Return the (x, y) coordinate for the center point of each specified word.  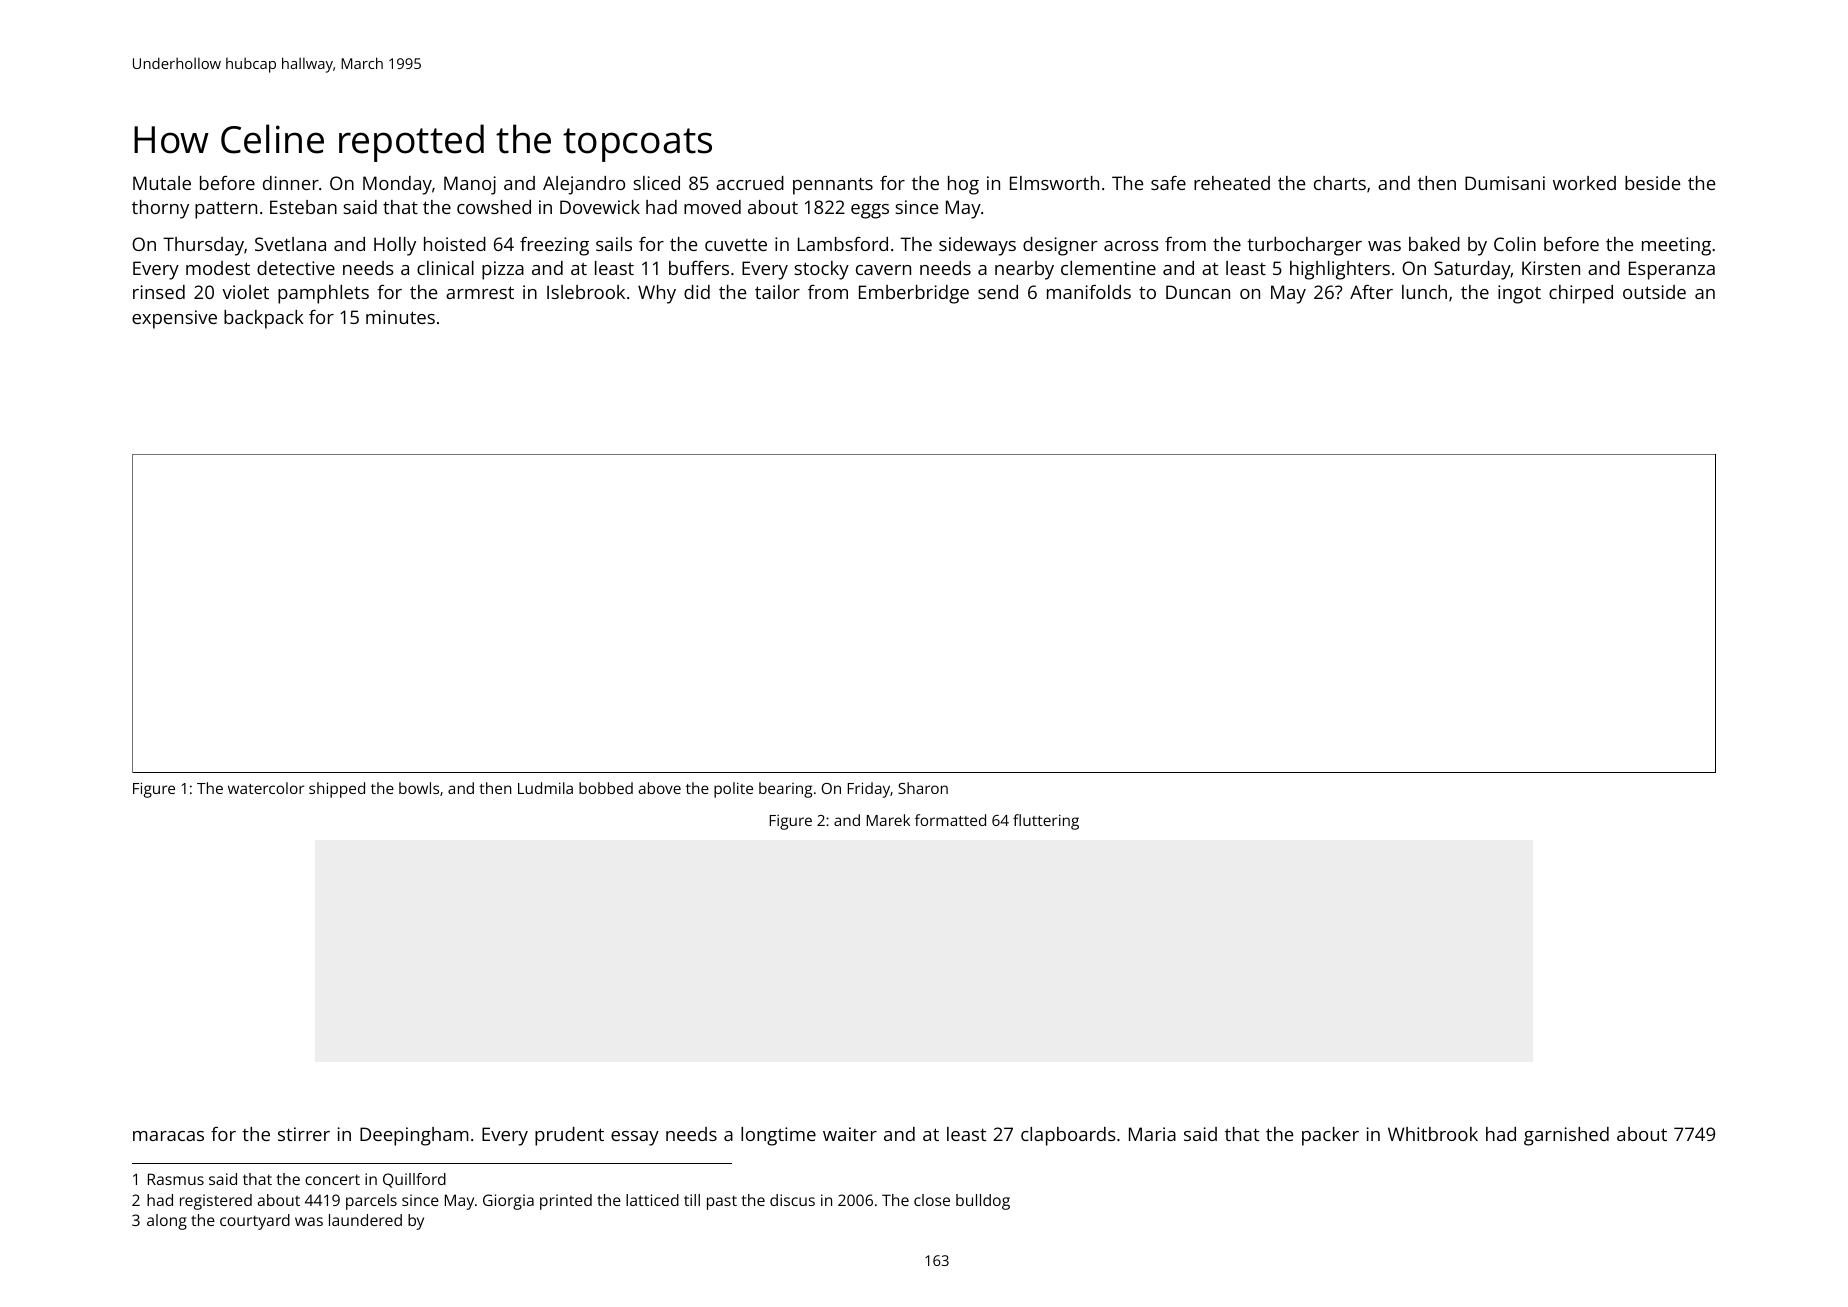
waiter (850, 1134)
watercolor (266, 788)
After (1371, 292)
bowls (419, 788)
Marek (888, 820)
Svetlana (290, 244)
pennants (833, 186)
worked (1584, 183)
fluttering (1046, 822)
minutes (400, 317)
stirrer (304, 1134)
